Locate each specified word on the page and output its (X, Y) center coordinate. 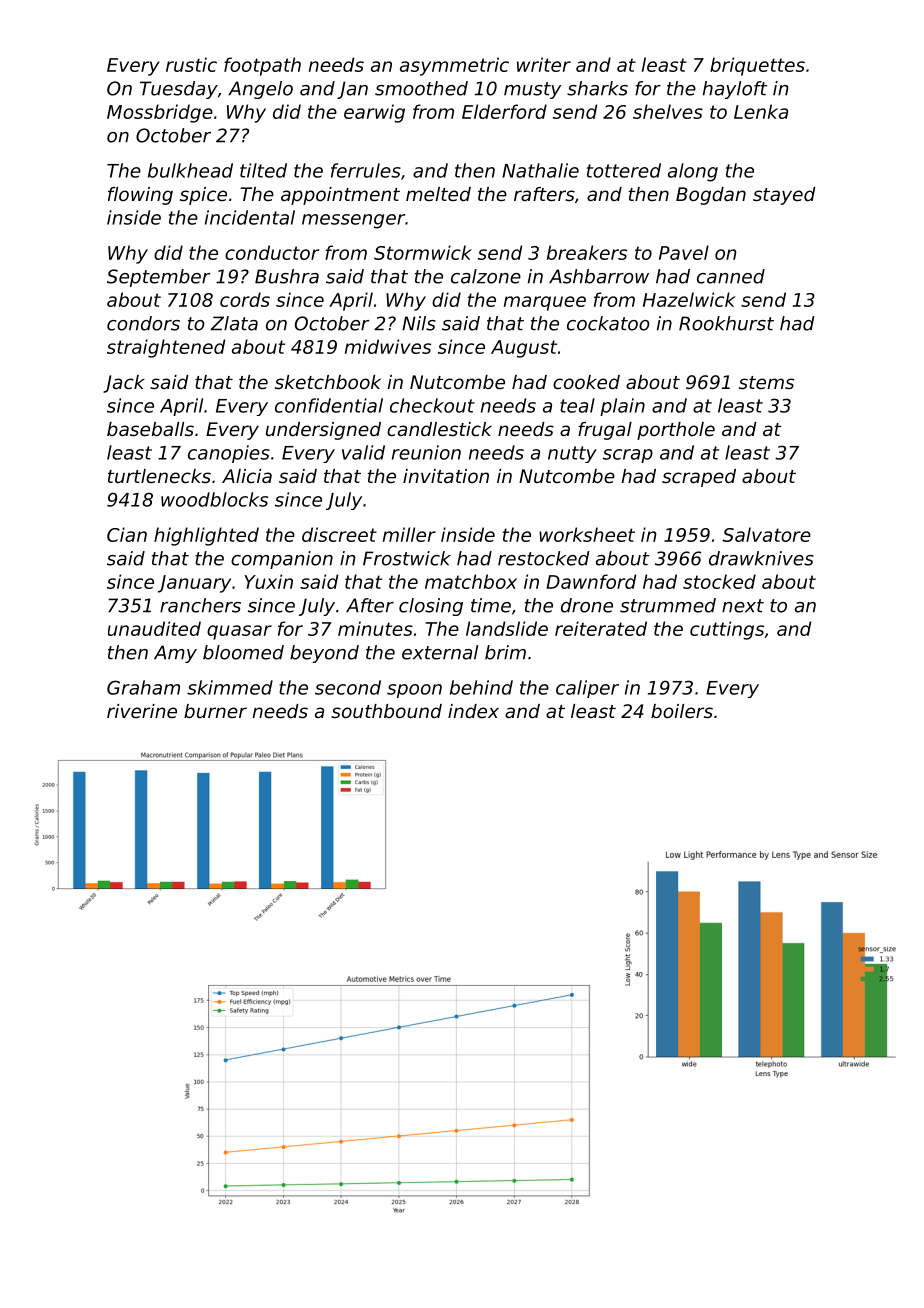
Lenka (761, 111)
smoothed (421, 88)
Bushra (287, 276)
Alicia (247, 476)
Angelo (260, 90)
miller (409, 534)
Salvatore (766, 534)
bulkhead (190, 170)
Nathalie (540, 170)
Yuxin (268, 581)
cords (245, 299)
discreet (339, 534)
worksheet (587, 534)
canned (731, 276)
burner (215, 711)
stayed (784, 196)
